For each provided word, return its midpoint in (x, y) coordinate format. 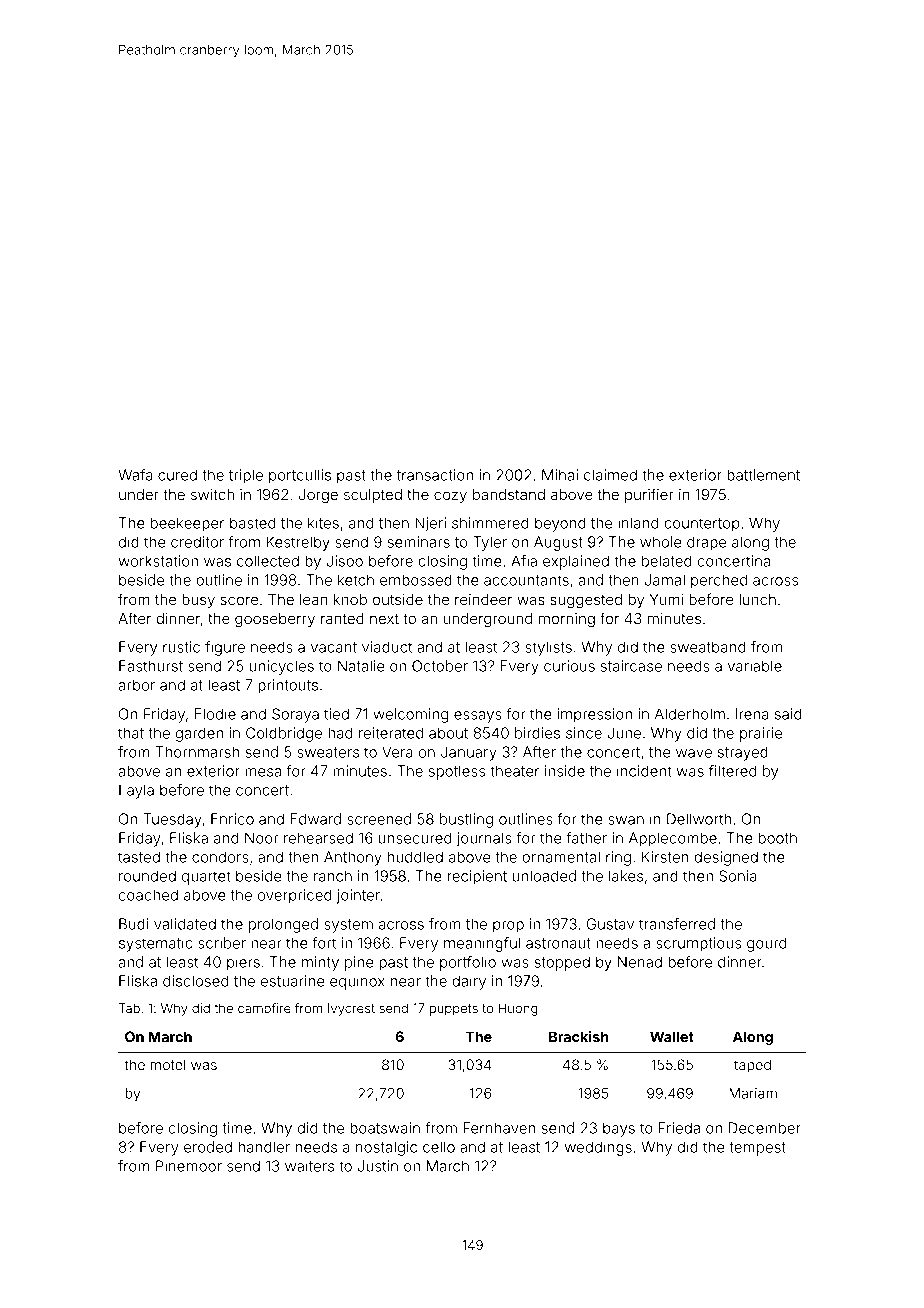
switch (212, 494)
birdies (537, 733)
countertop (702, 525)
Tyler (490, 543)
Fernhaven (499, 1128)
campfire (264, 1009)
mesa (263, 772)
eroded (208, 1147)
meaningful (482, 944)
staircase (631, 666)
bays (619, 1129)
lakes (626, 876)
